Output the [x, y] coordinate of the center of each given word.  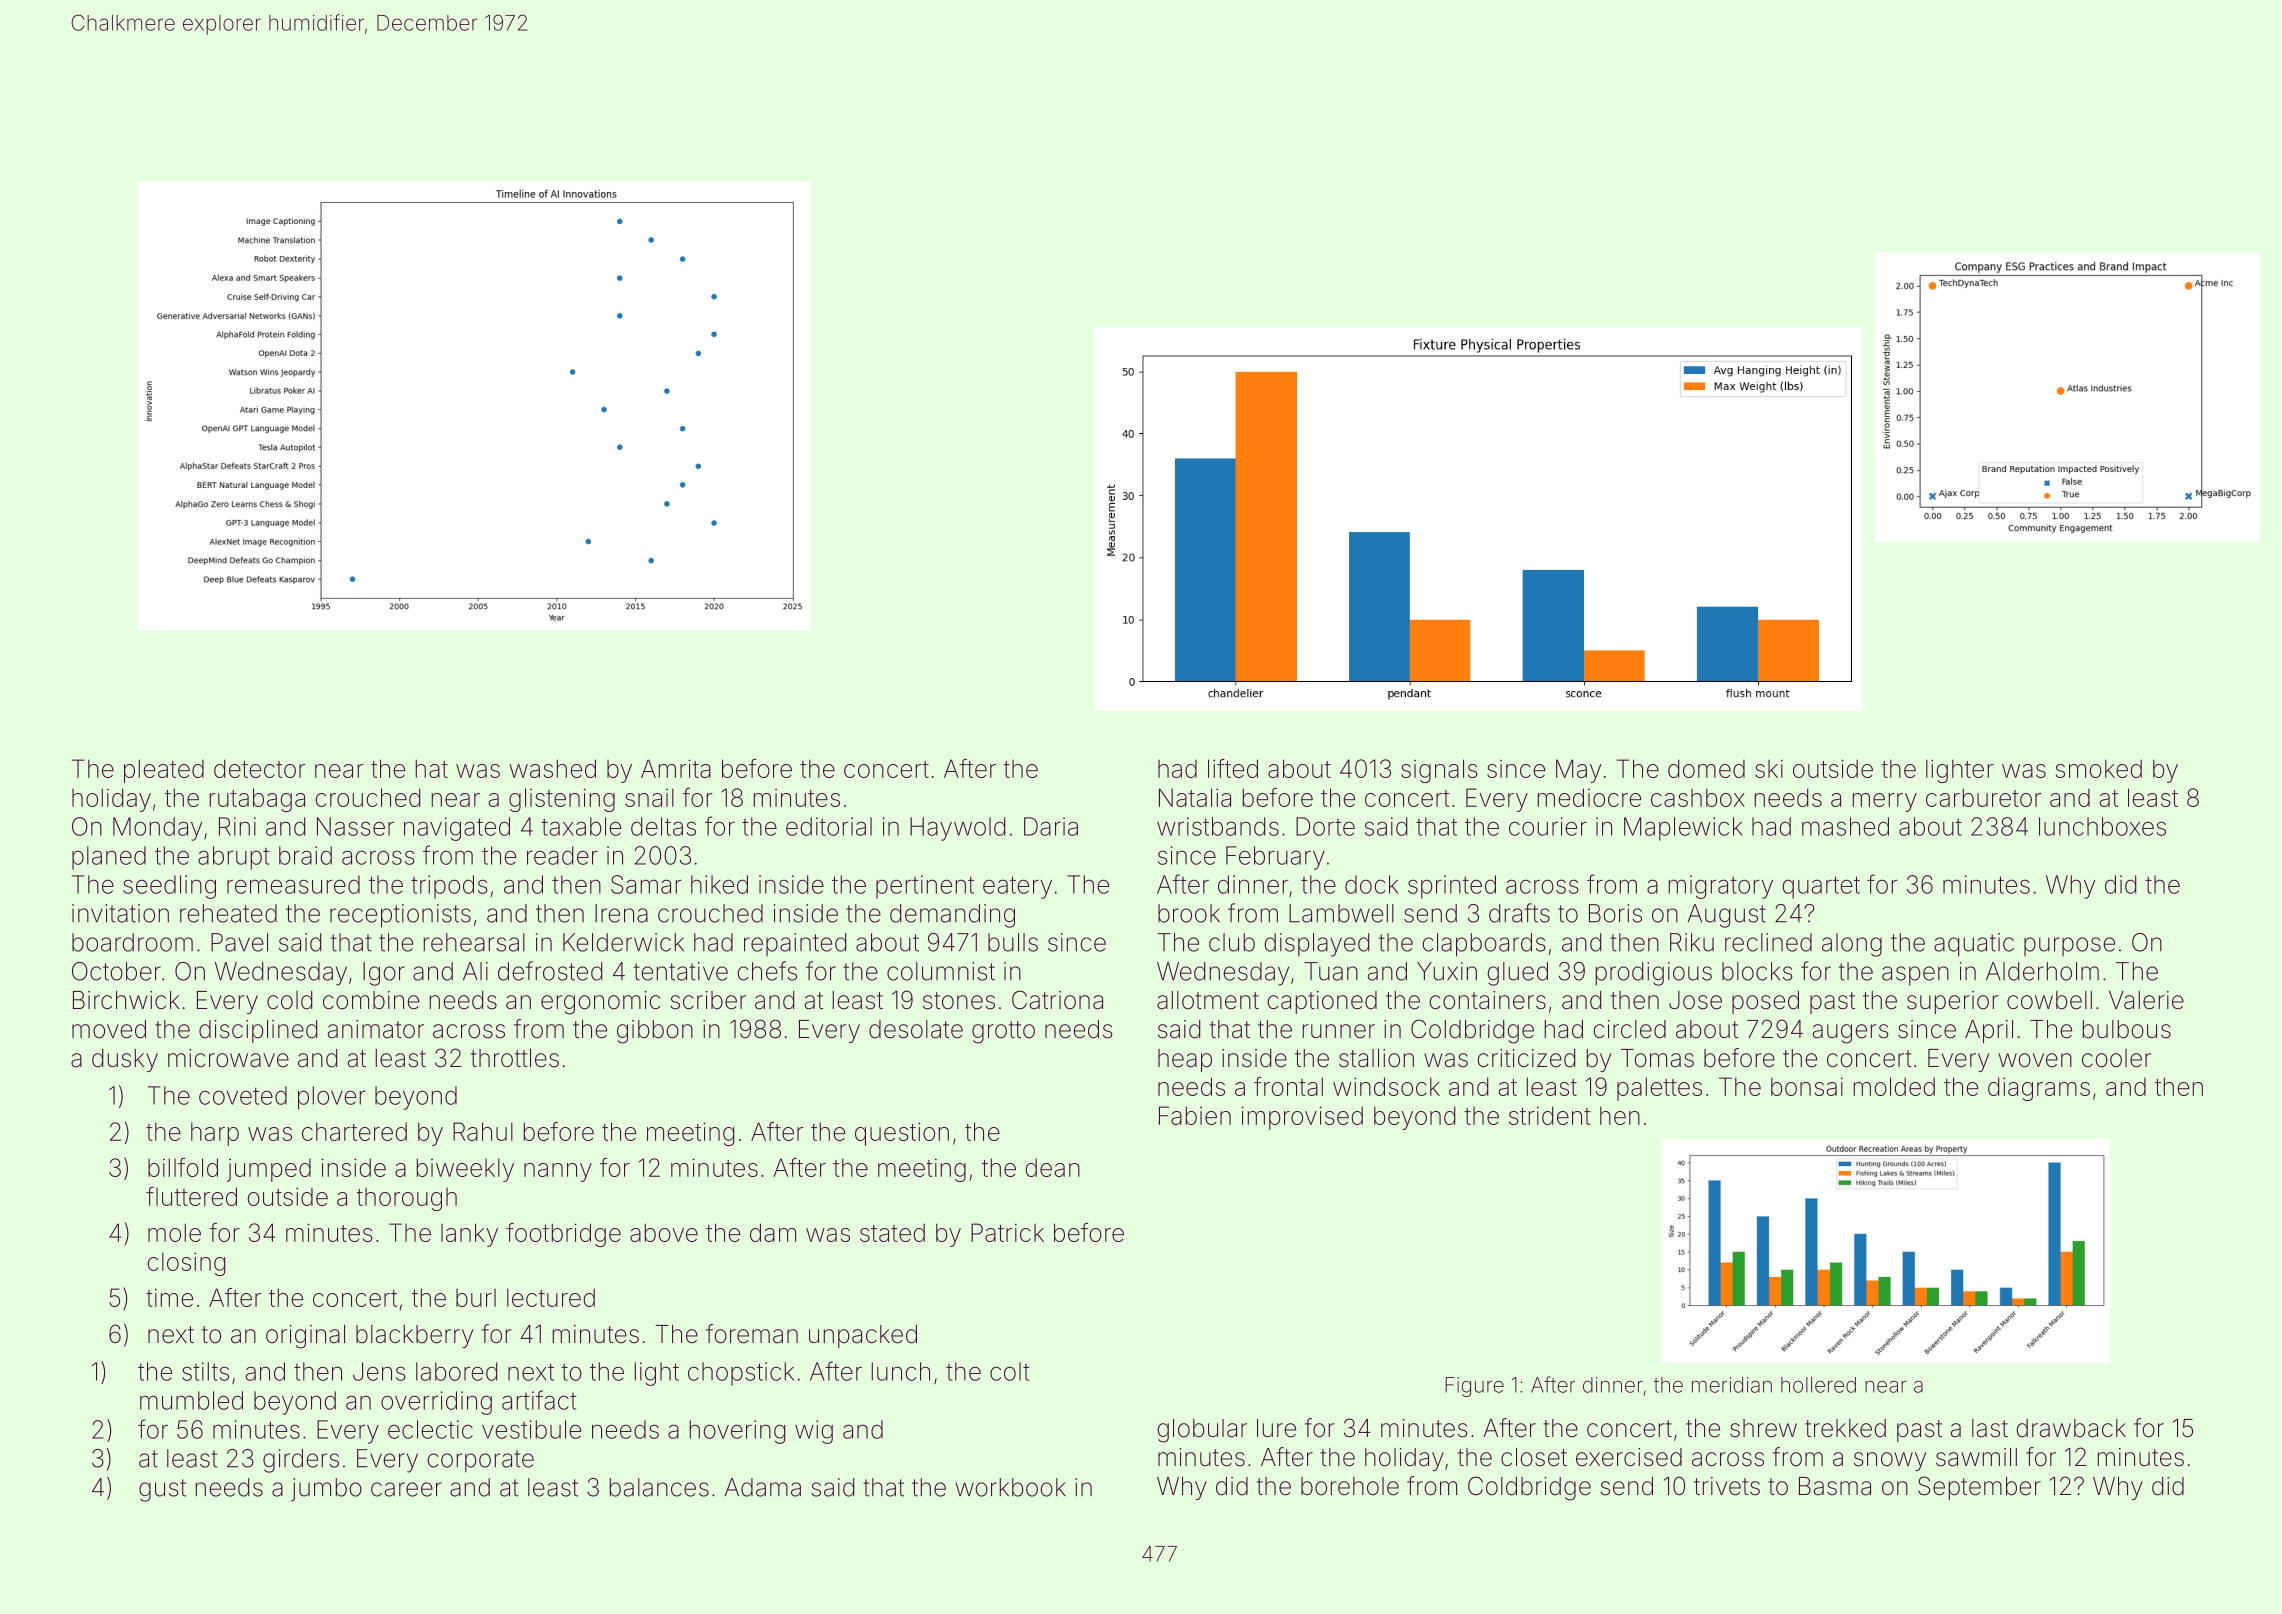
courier [1548, 826]
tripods [449, 887]
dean [1052, 1167]
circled [1629, 1029]
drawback [2071, 1428]
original [305, 1337]
